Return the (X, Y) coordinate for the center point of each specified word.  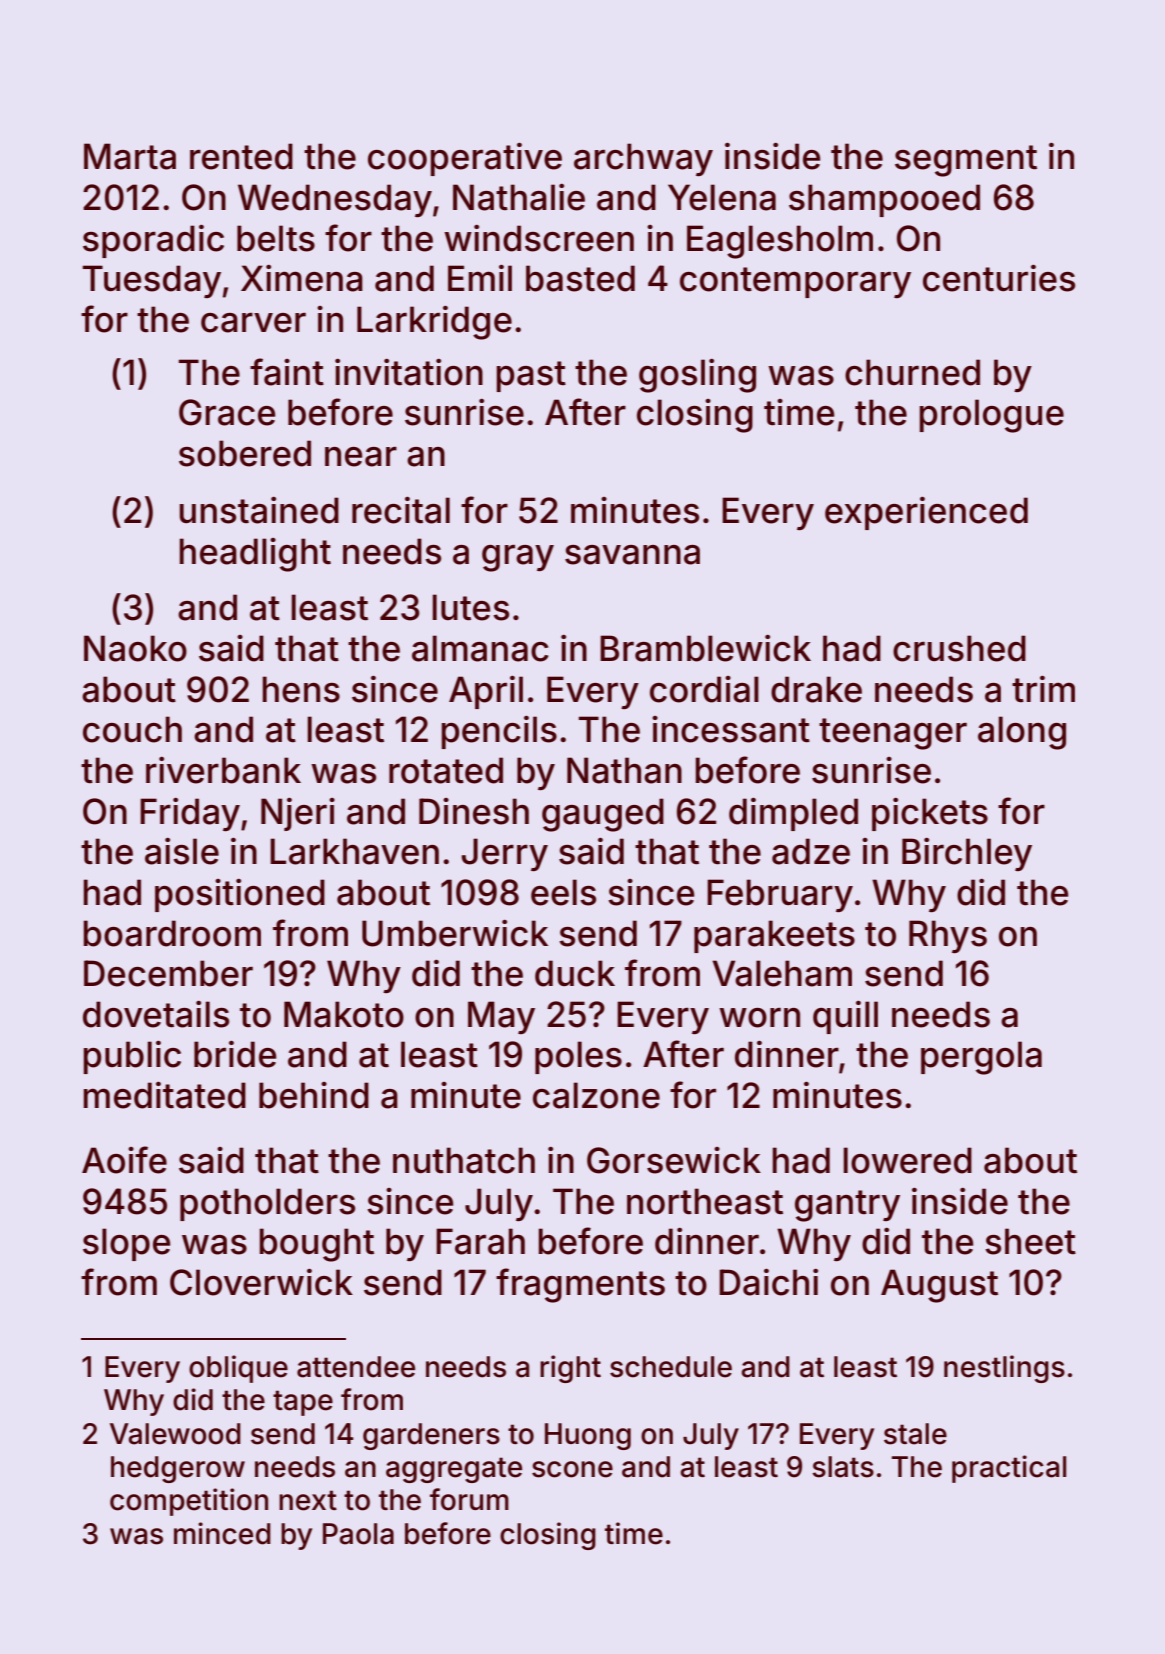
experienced (926, 513)
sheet (1030, 1241)
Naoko (135, 648)
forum (469, 1499)
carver (253, 323)
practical (1009, 1469)
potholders (267, 1204)
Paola (358, 1534)
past (531, 376)
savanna (632, 555)
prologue (991, 416)
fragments (580, 1285)
